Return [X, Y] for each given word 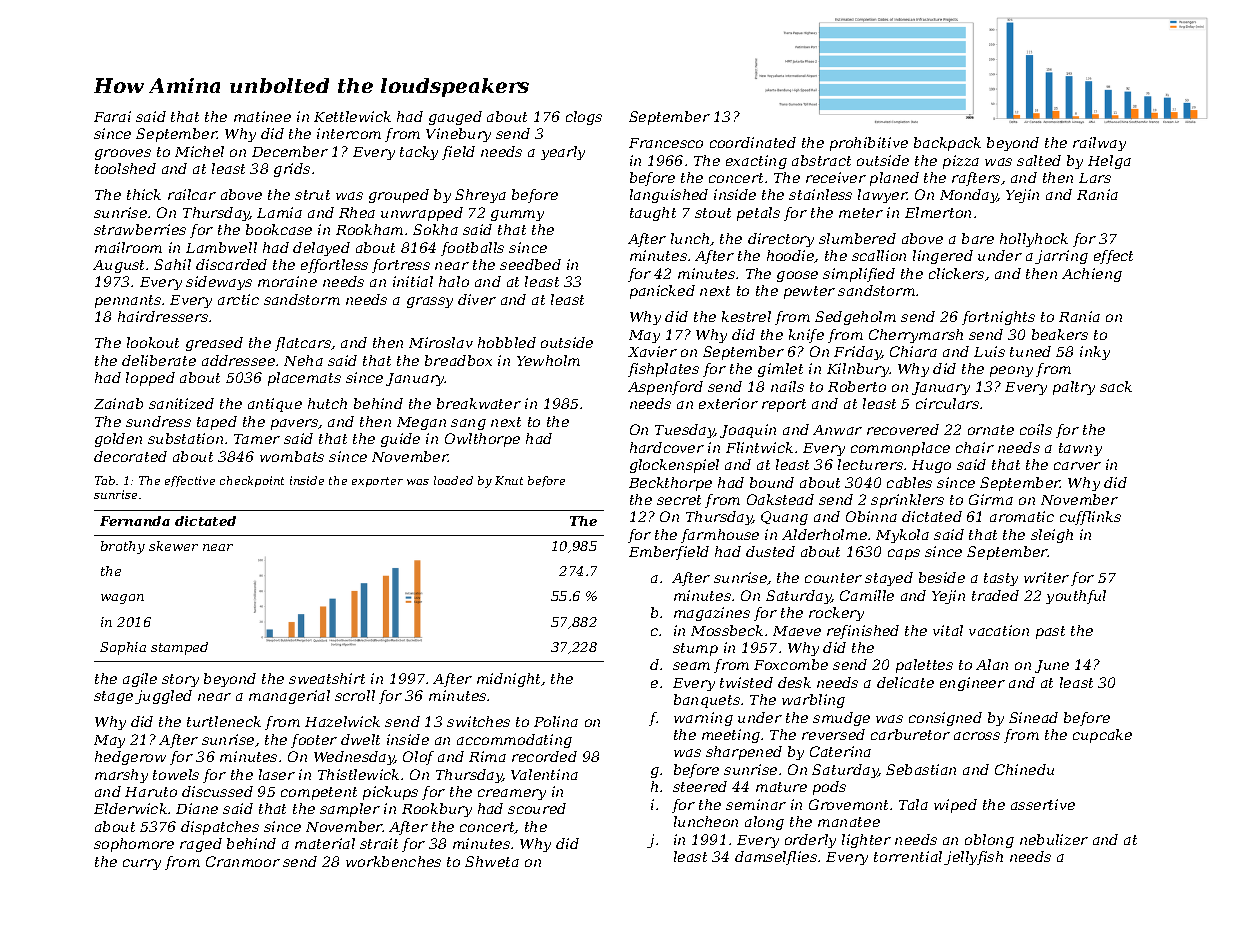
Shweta [492, 861]
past [1050, 632]
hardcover [667, 447]
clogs [584, 118]
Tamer [257, 439]
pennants [128, 301]
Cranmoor [243, 861]
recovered [903, 429]
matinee [262, 116]
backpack [947, 144]
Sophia [123, 648]
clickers [956, 273]
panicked [662, 292]
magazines [712, 614]
